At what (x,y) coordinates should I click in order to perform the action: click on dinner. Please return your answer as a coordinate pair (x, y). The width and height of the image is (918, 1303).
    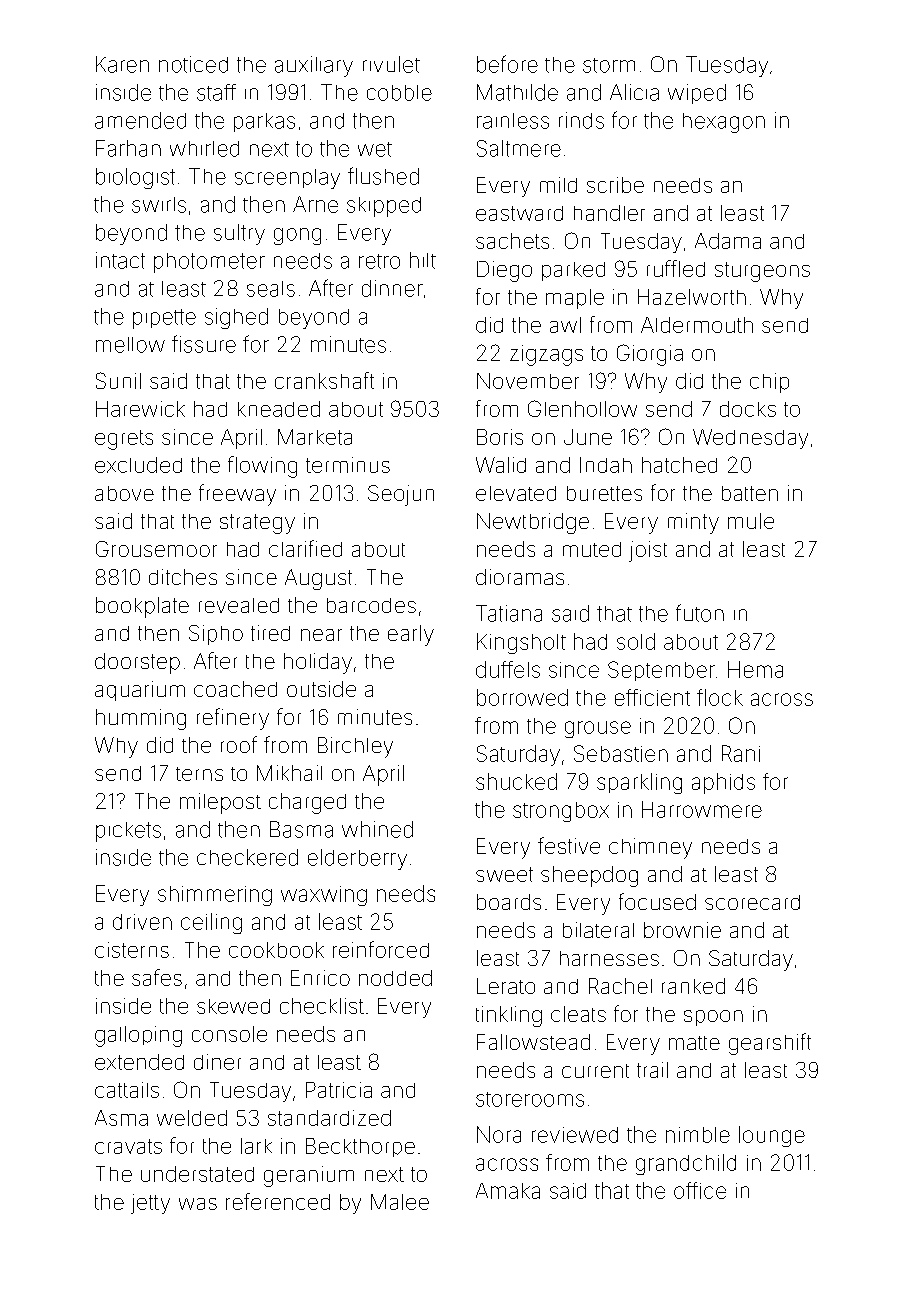
    Looking at the image, I should click on (392, 288).
